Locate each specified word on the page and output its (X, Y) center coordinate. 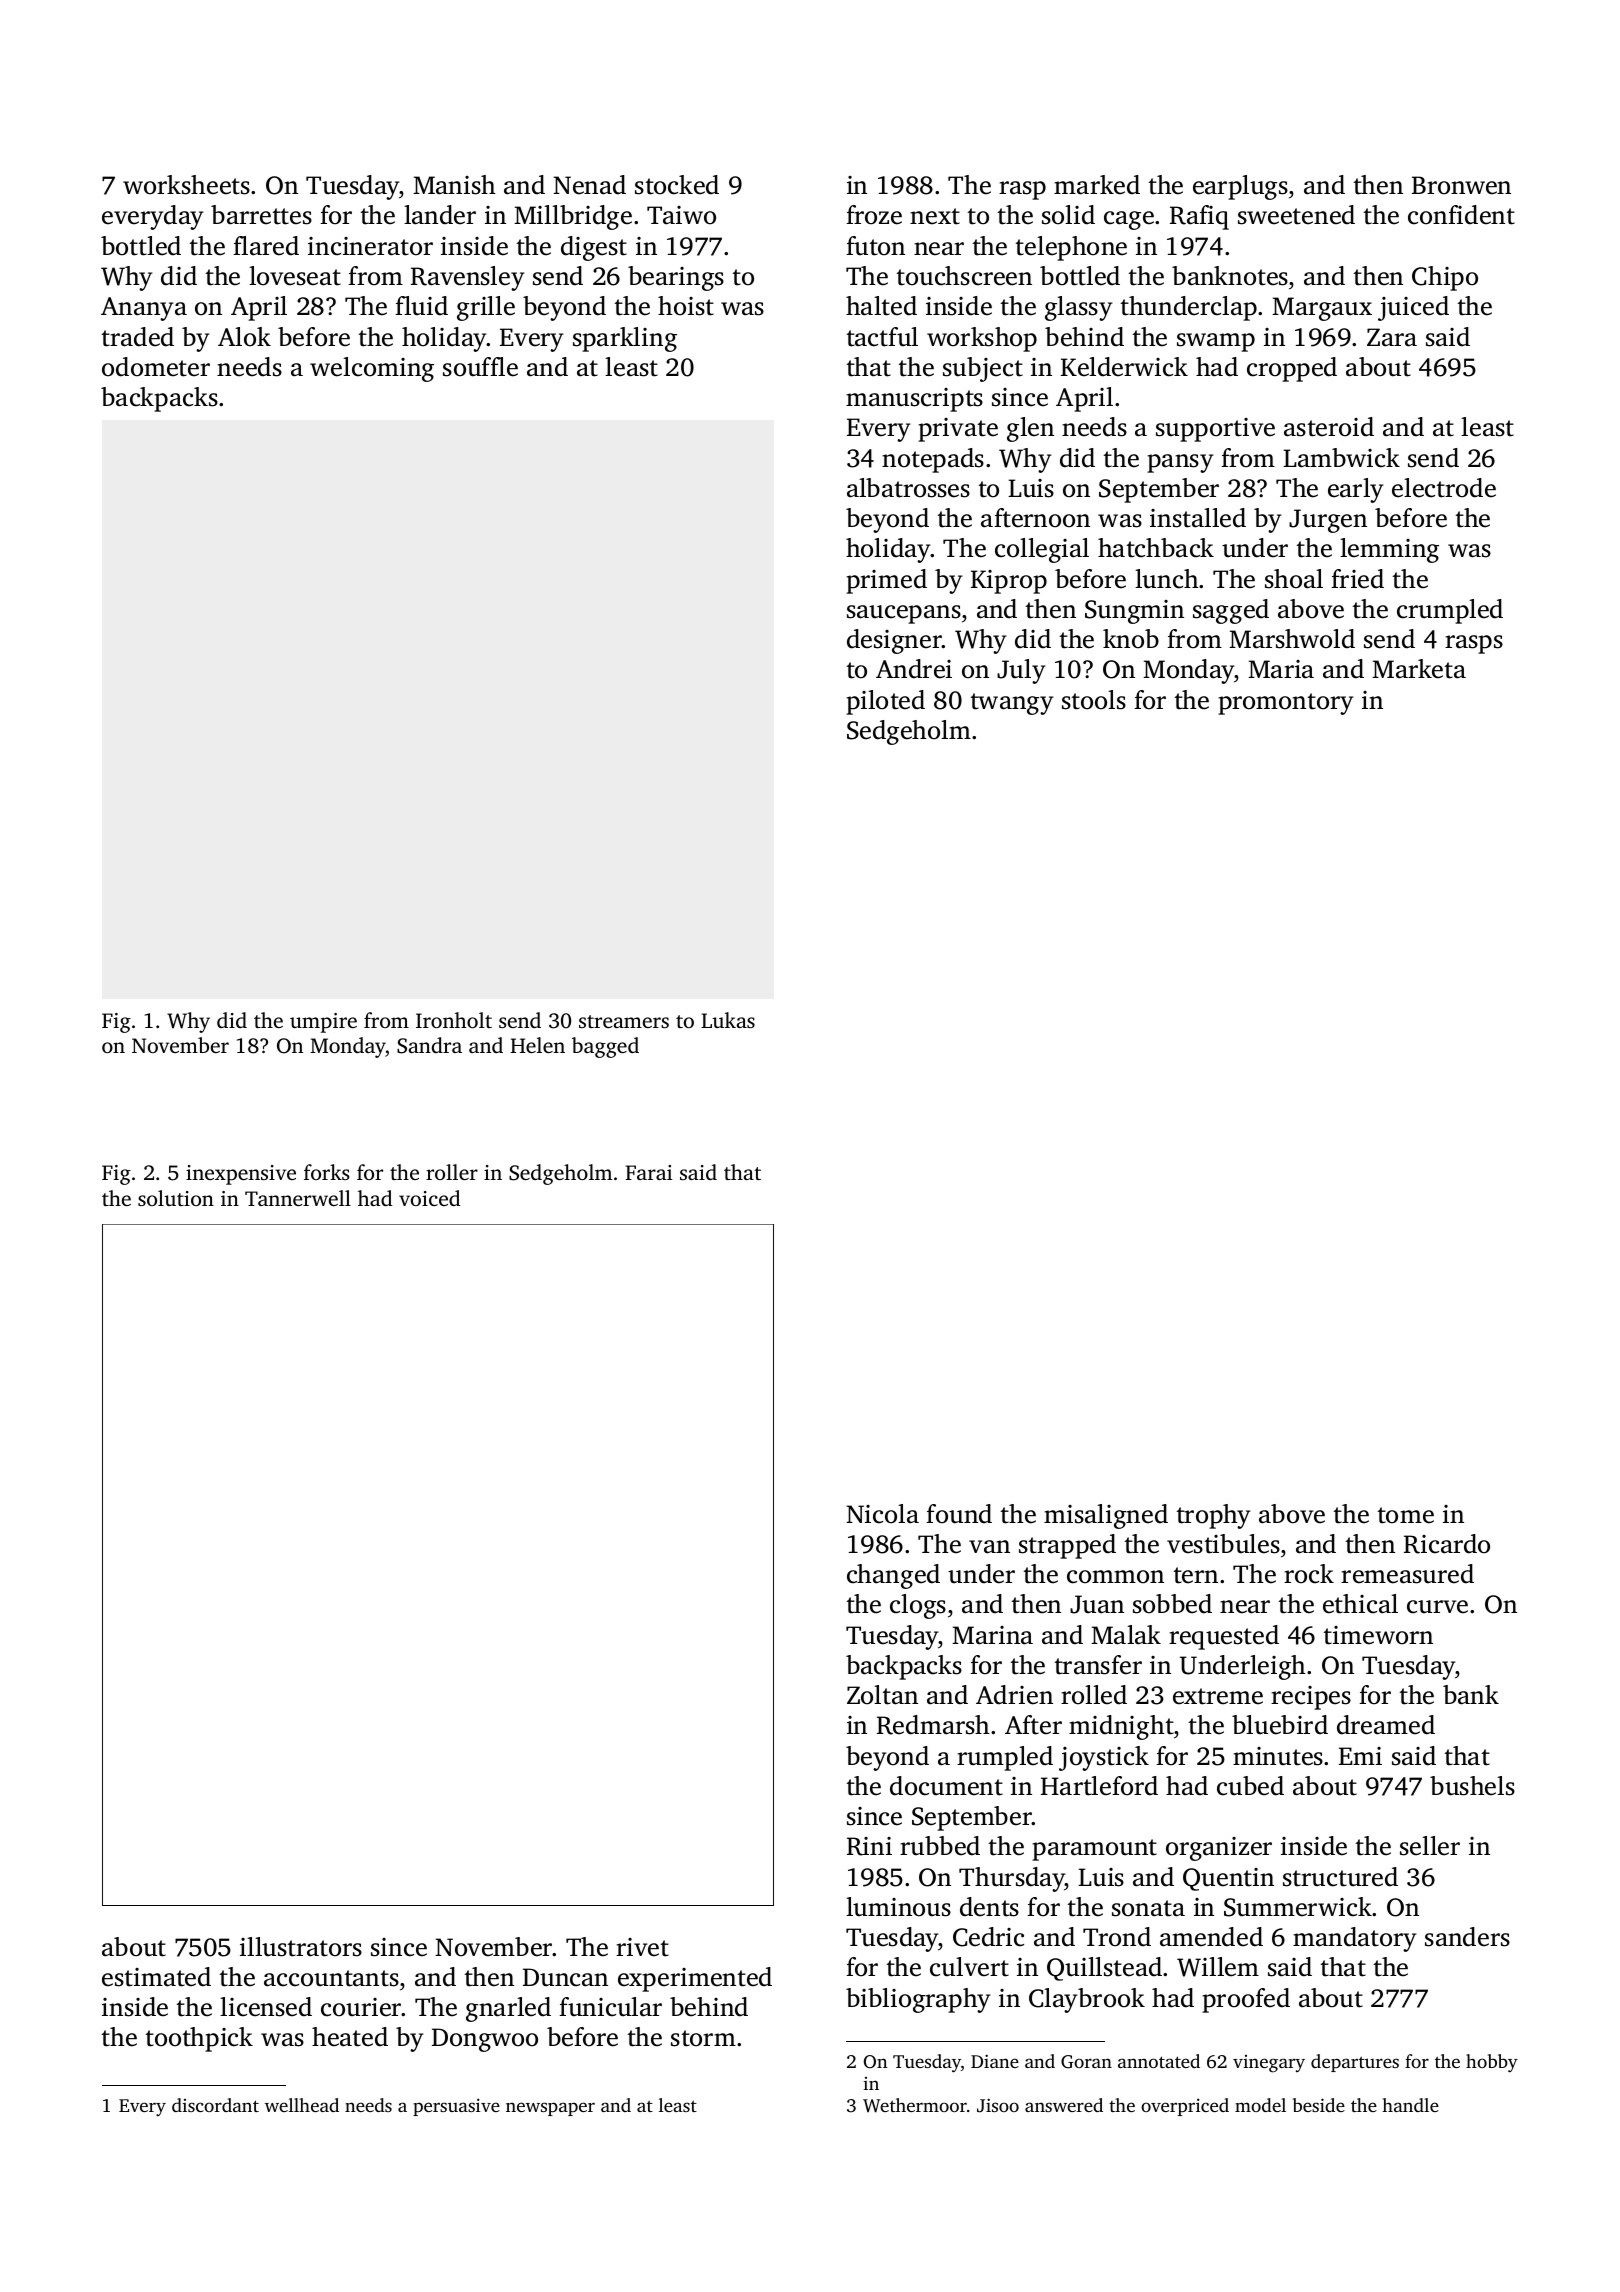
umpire (323, 1023)
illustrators (301, 1947)
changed (893, 1576)
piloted (885, 702)
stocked (677, 185)
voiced (429, 1198)
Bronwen (1461, 185)
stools (1094, 700)
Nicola (882, 1514)
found (959, 1514)
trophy (1214, 1516)
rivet (642, 1947)
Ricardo (1447, 1544)
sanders (1467, 1937)
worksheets (186, 185)
